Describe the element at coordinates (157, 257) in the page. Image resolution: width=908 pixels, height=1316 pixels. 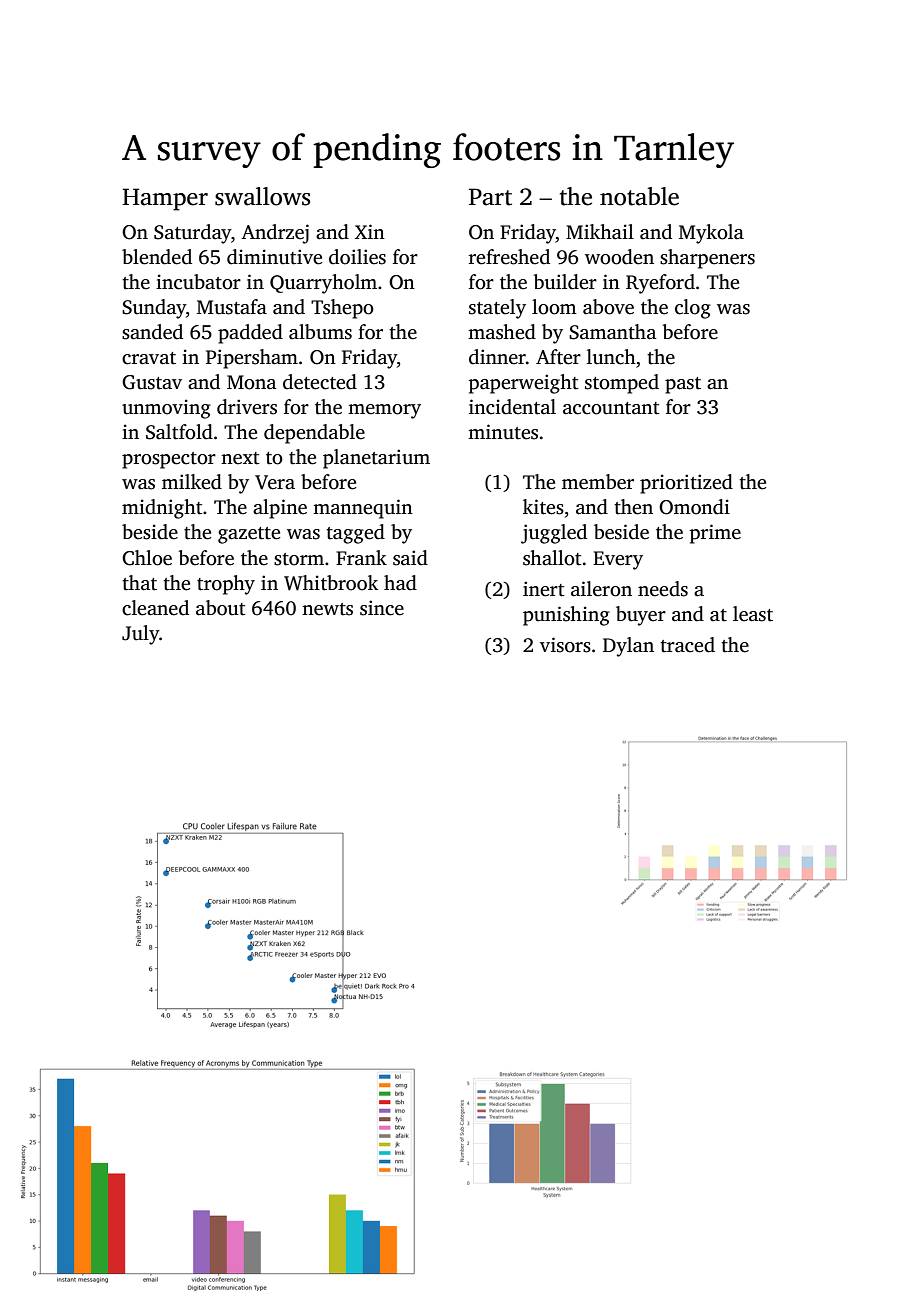
I see `blended` at that location.
